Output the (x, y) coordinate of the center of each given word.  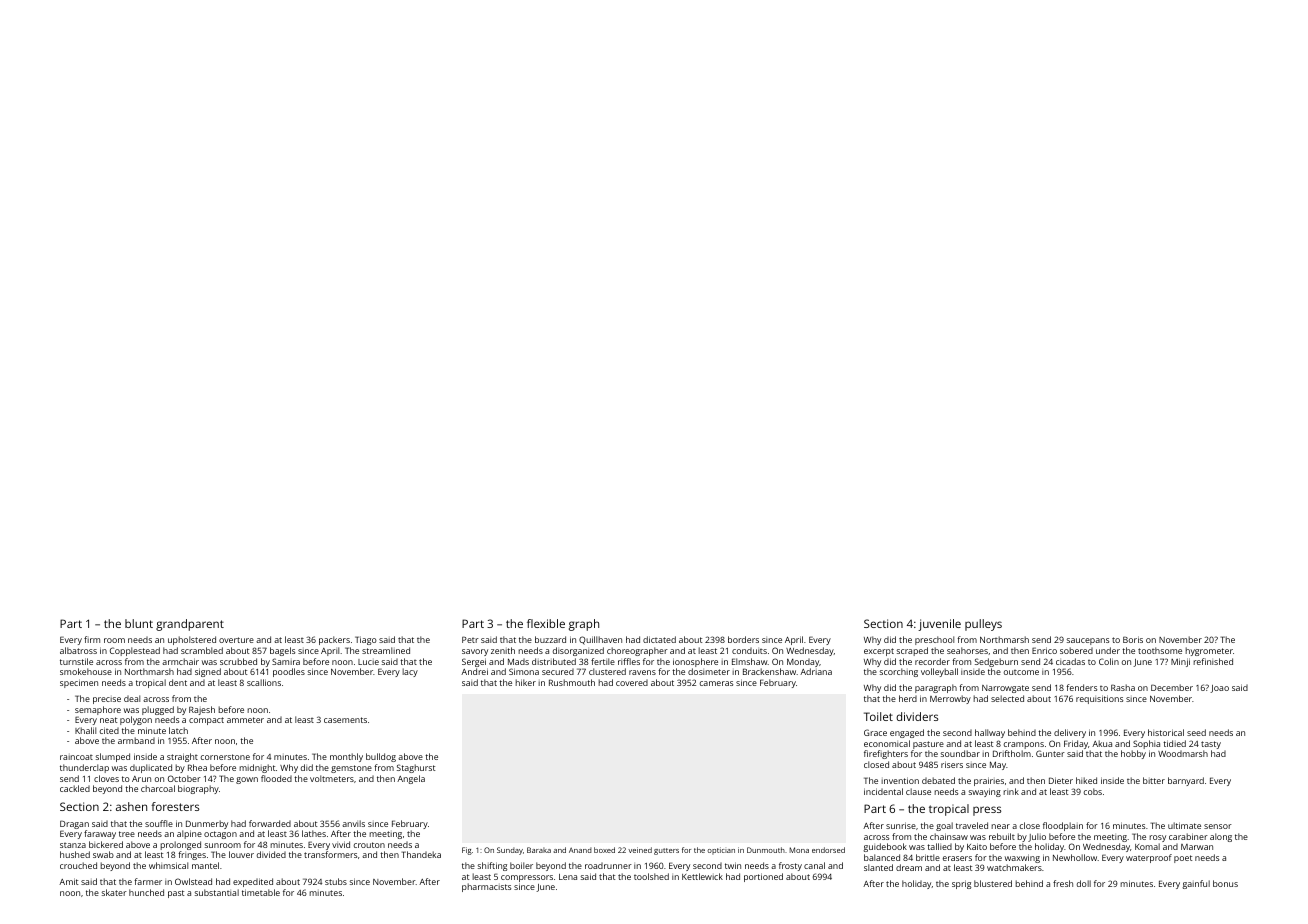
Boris (1133, 639)
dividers (917, 716)
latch (178, 730)
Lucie (368, 662)
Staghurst (416, 768)
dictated (659, 639)
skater (114, 892)
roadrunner (608, 865)
